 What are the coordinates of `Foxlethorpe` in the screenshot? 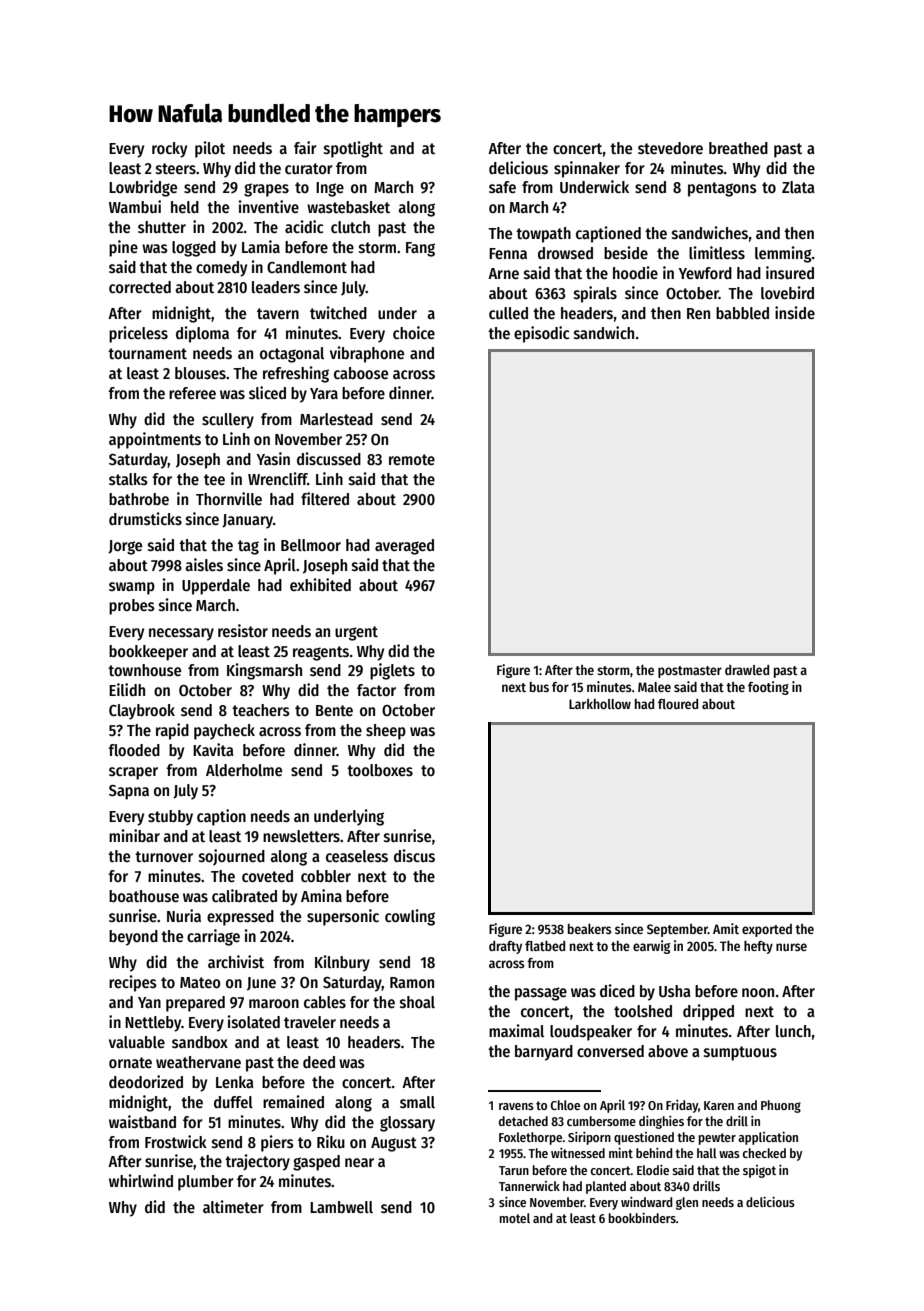 It's located at (530, 1138).
